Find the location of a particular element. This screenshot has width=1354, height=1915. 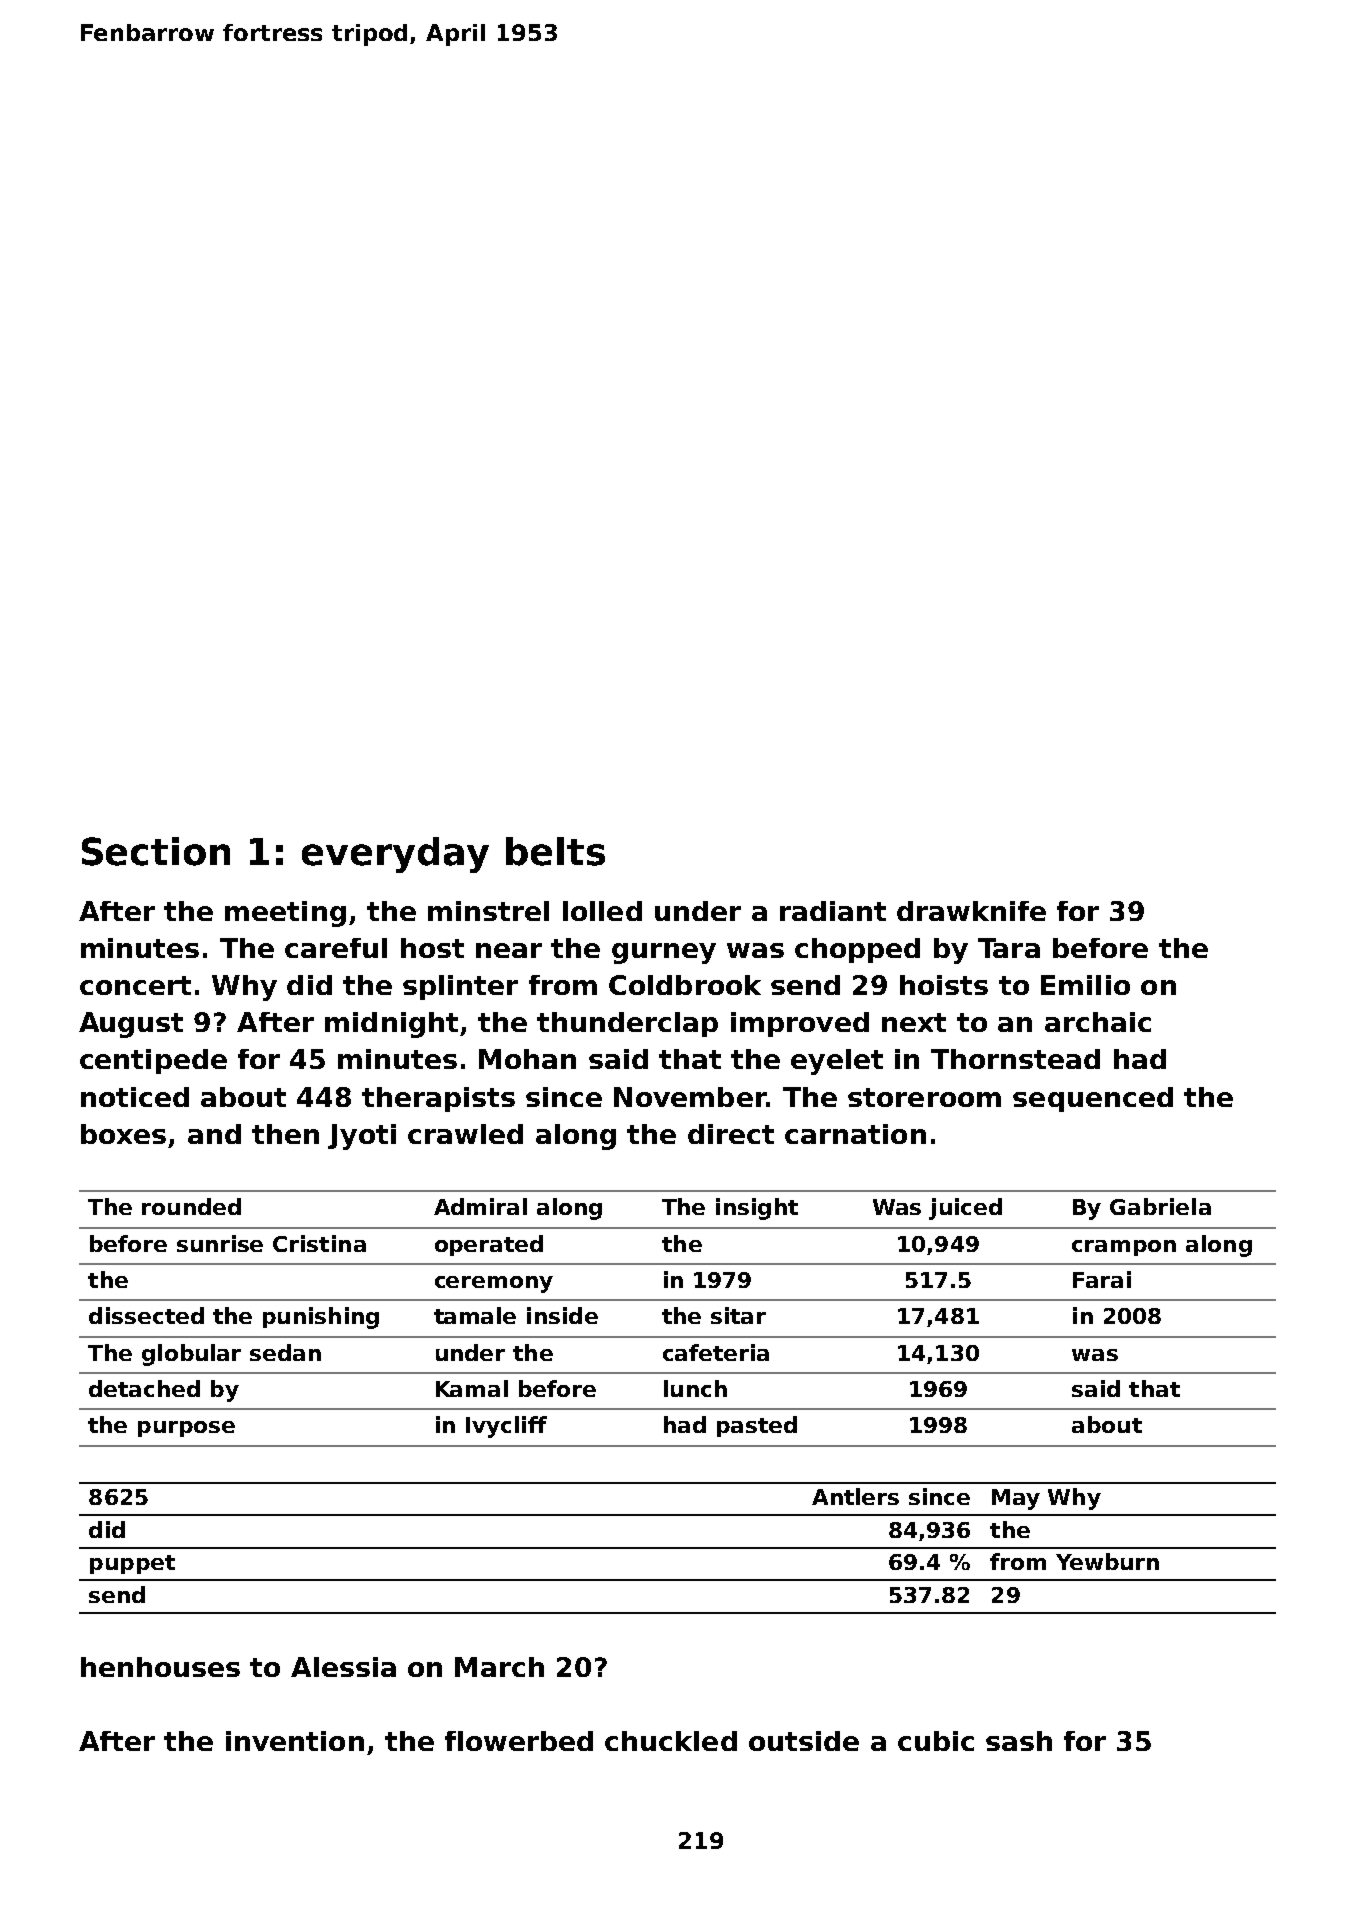

meeting is located at coordinates (285, 914).
